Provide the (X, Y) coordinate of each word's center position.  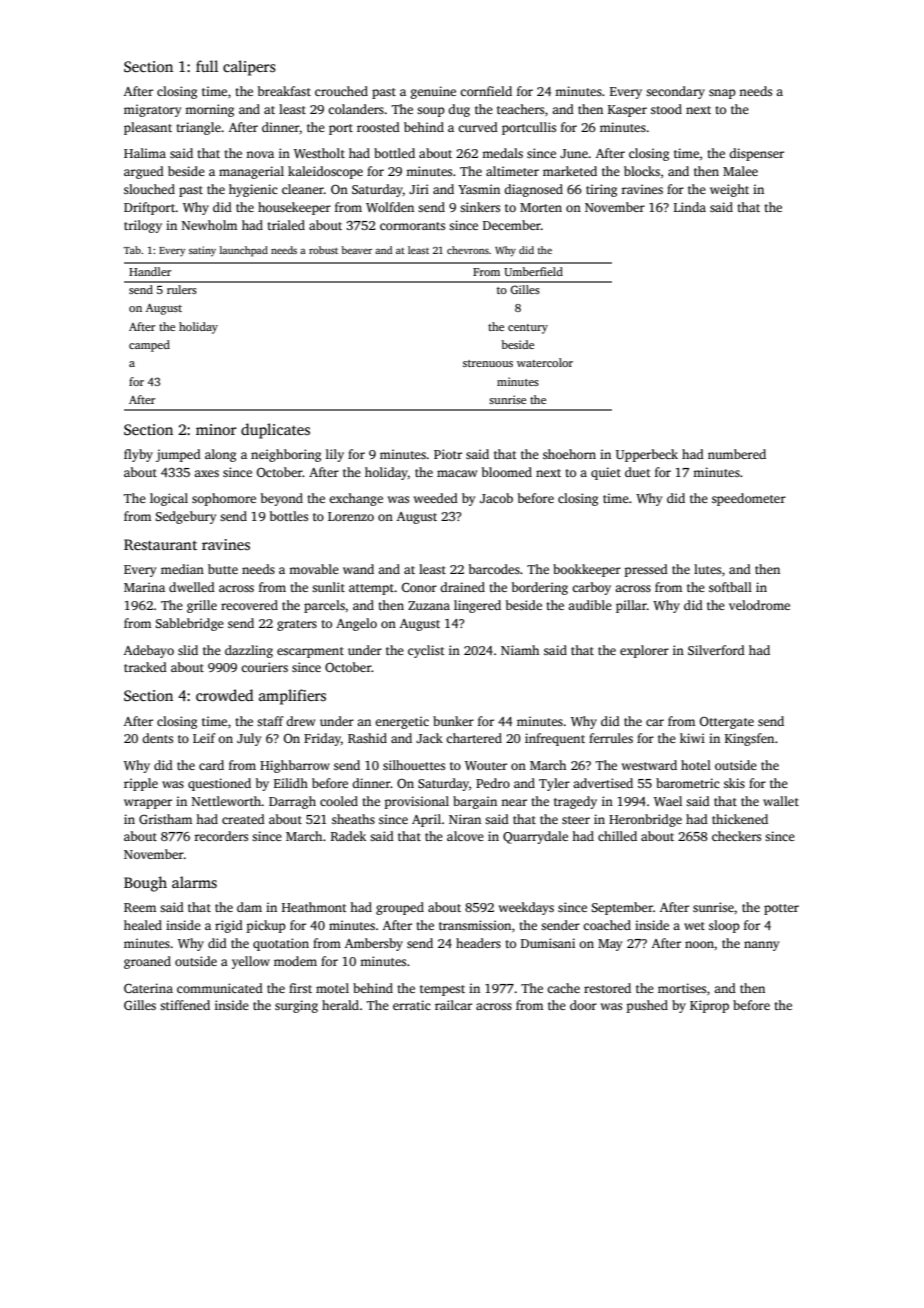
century (528, 329)
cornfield (486, 91)
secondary (675, 92)
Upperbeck (647, 455)
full (207, 66)
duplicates (275, 431)
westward (649, 765)
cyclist (426, 651)
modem (295, 961)
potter (781, 909)
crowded (225, 695)
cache (563, 988)
